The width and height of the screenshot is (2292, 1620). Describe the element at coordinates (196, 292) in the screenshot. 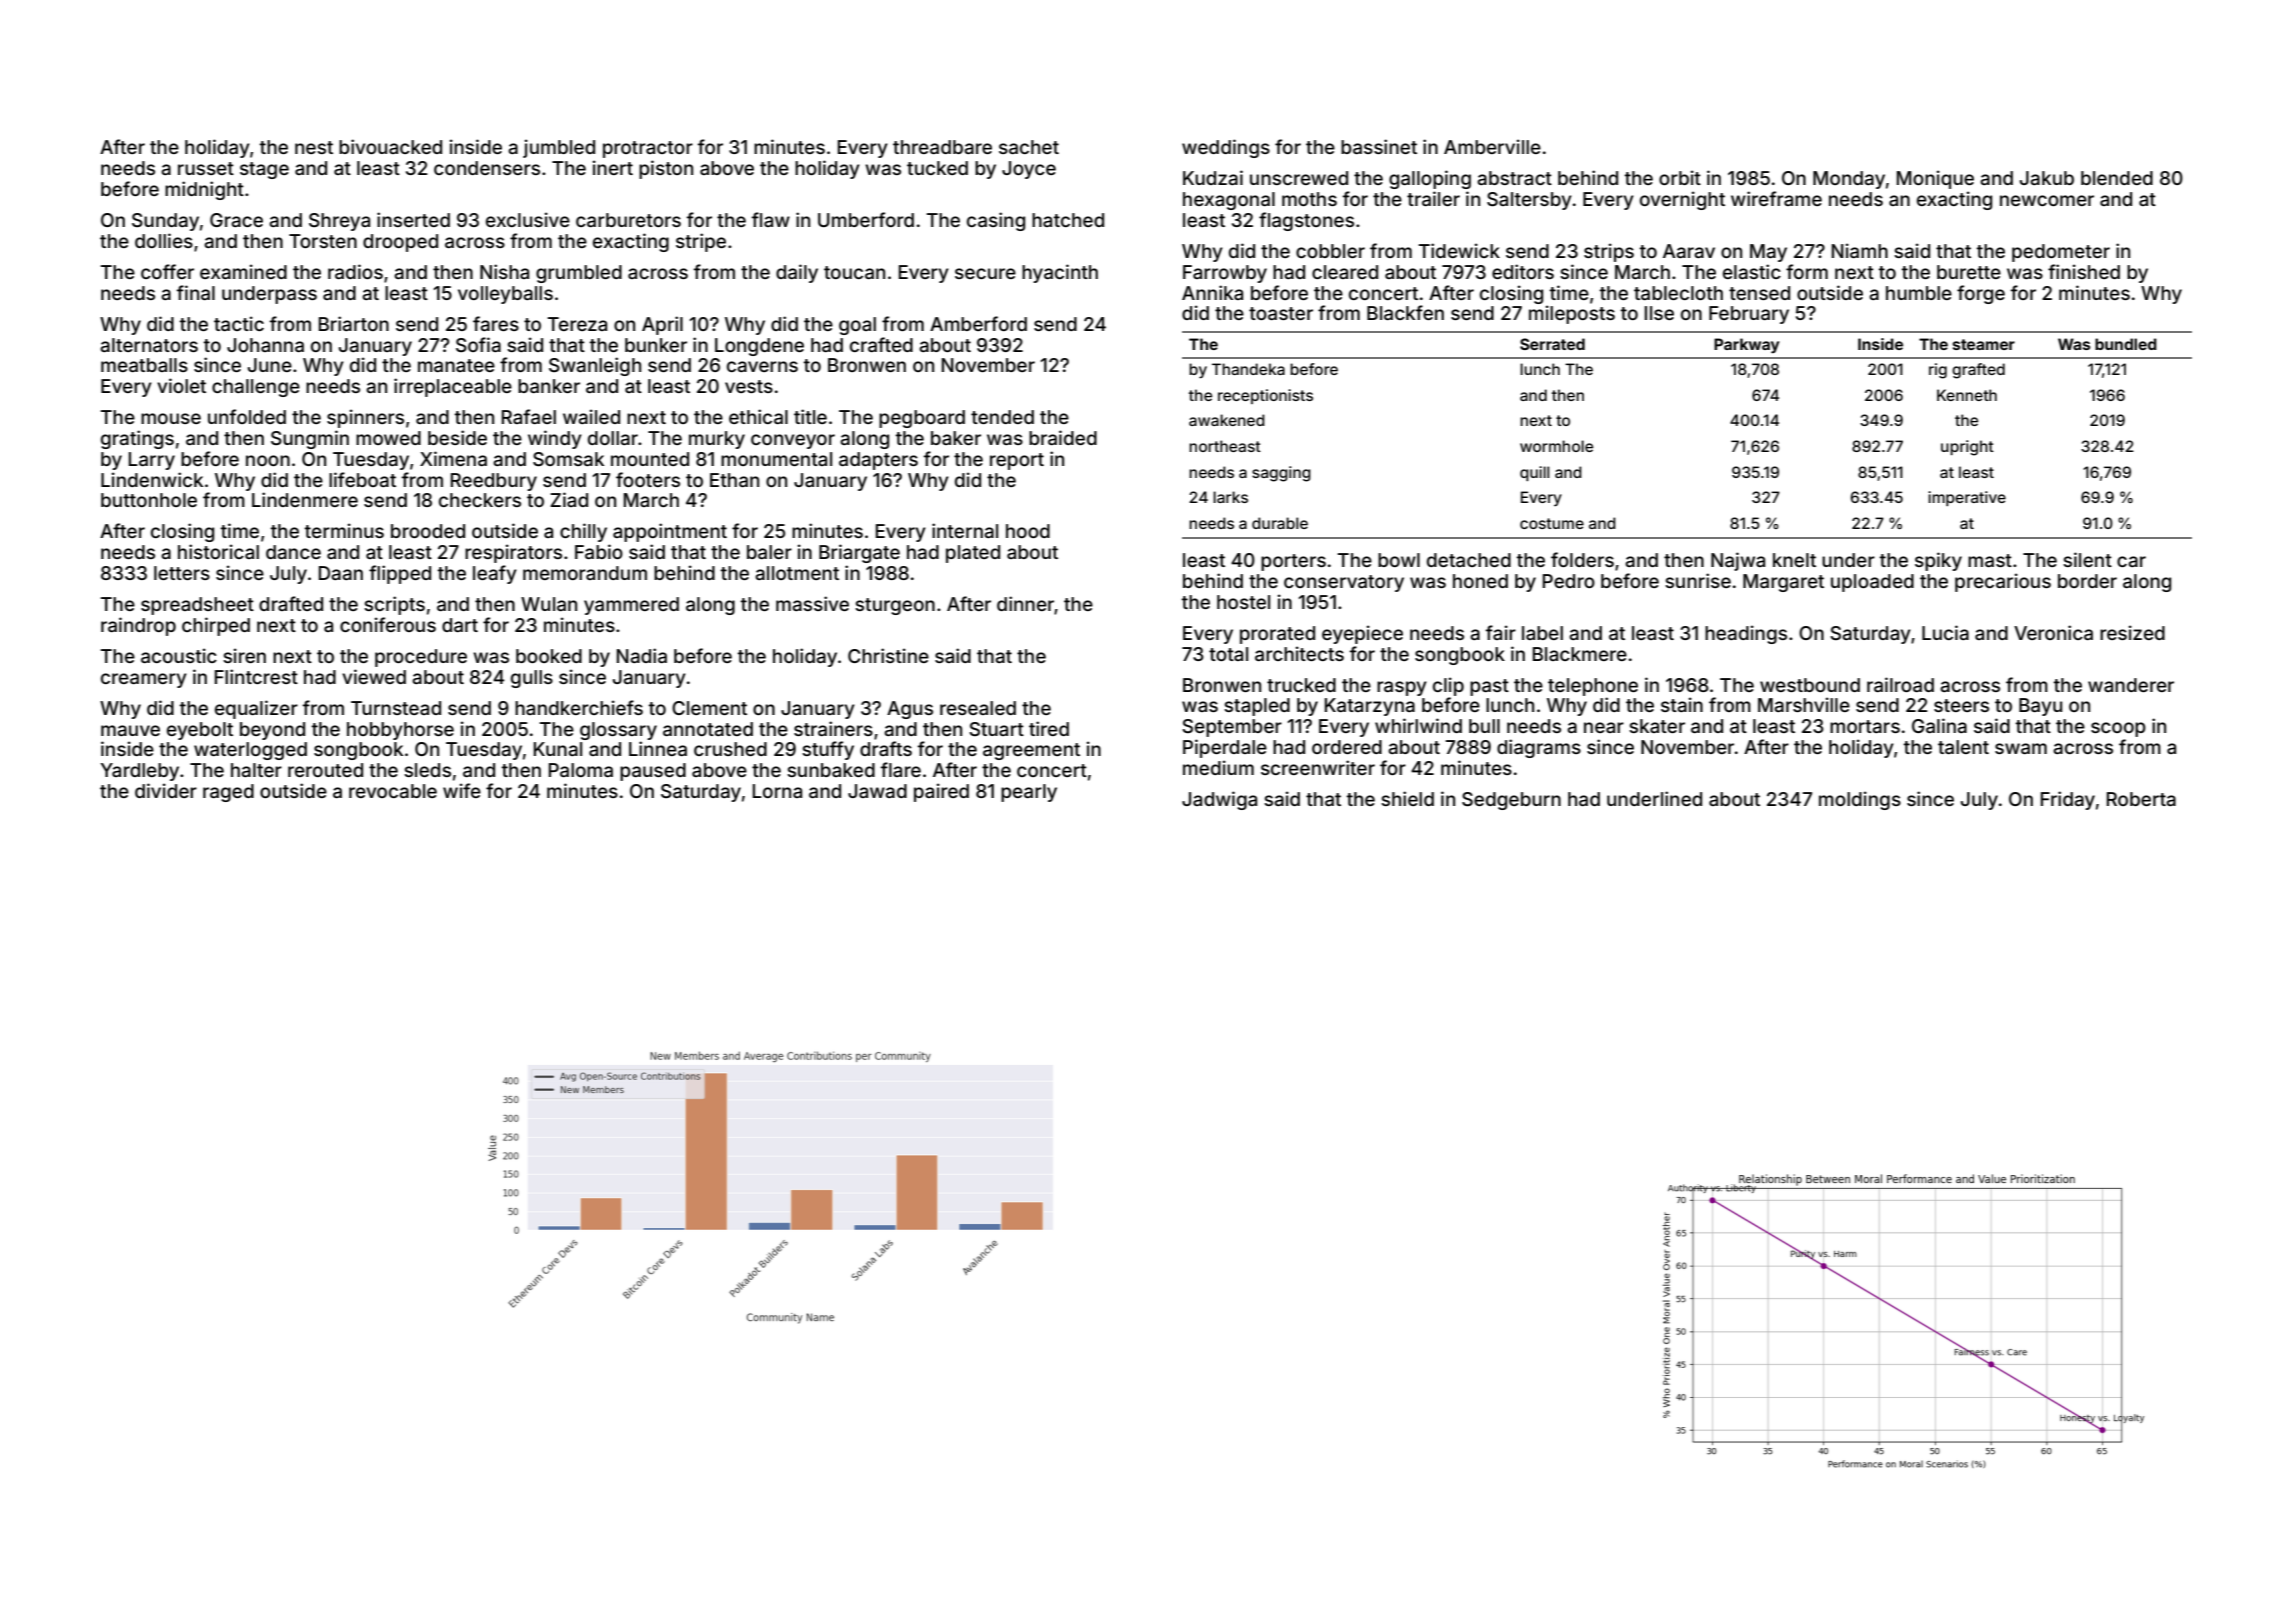

I see `final` at that location.
